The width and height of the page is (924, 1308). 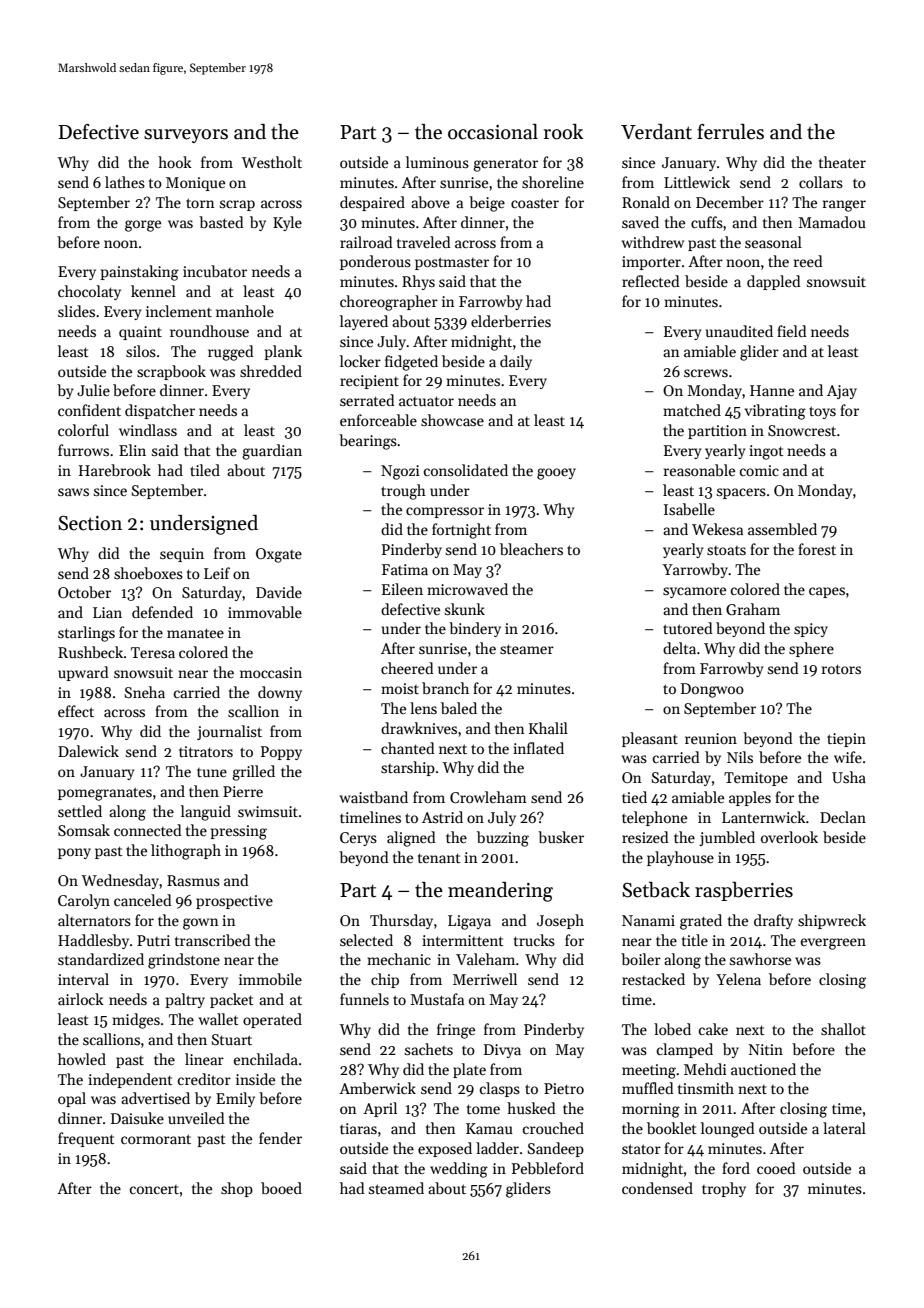 I want to click on Leif, so click(x=217, y=573).
